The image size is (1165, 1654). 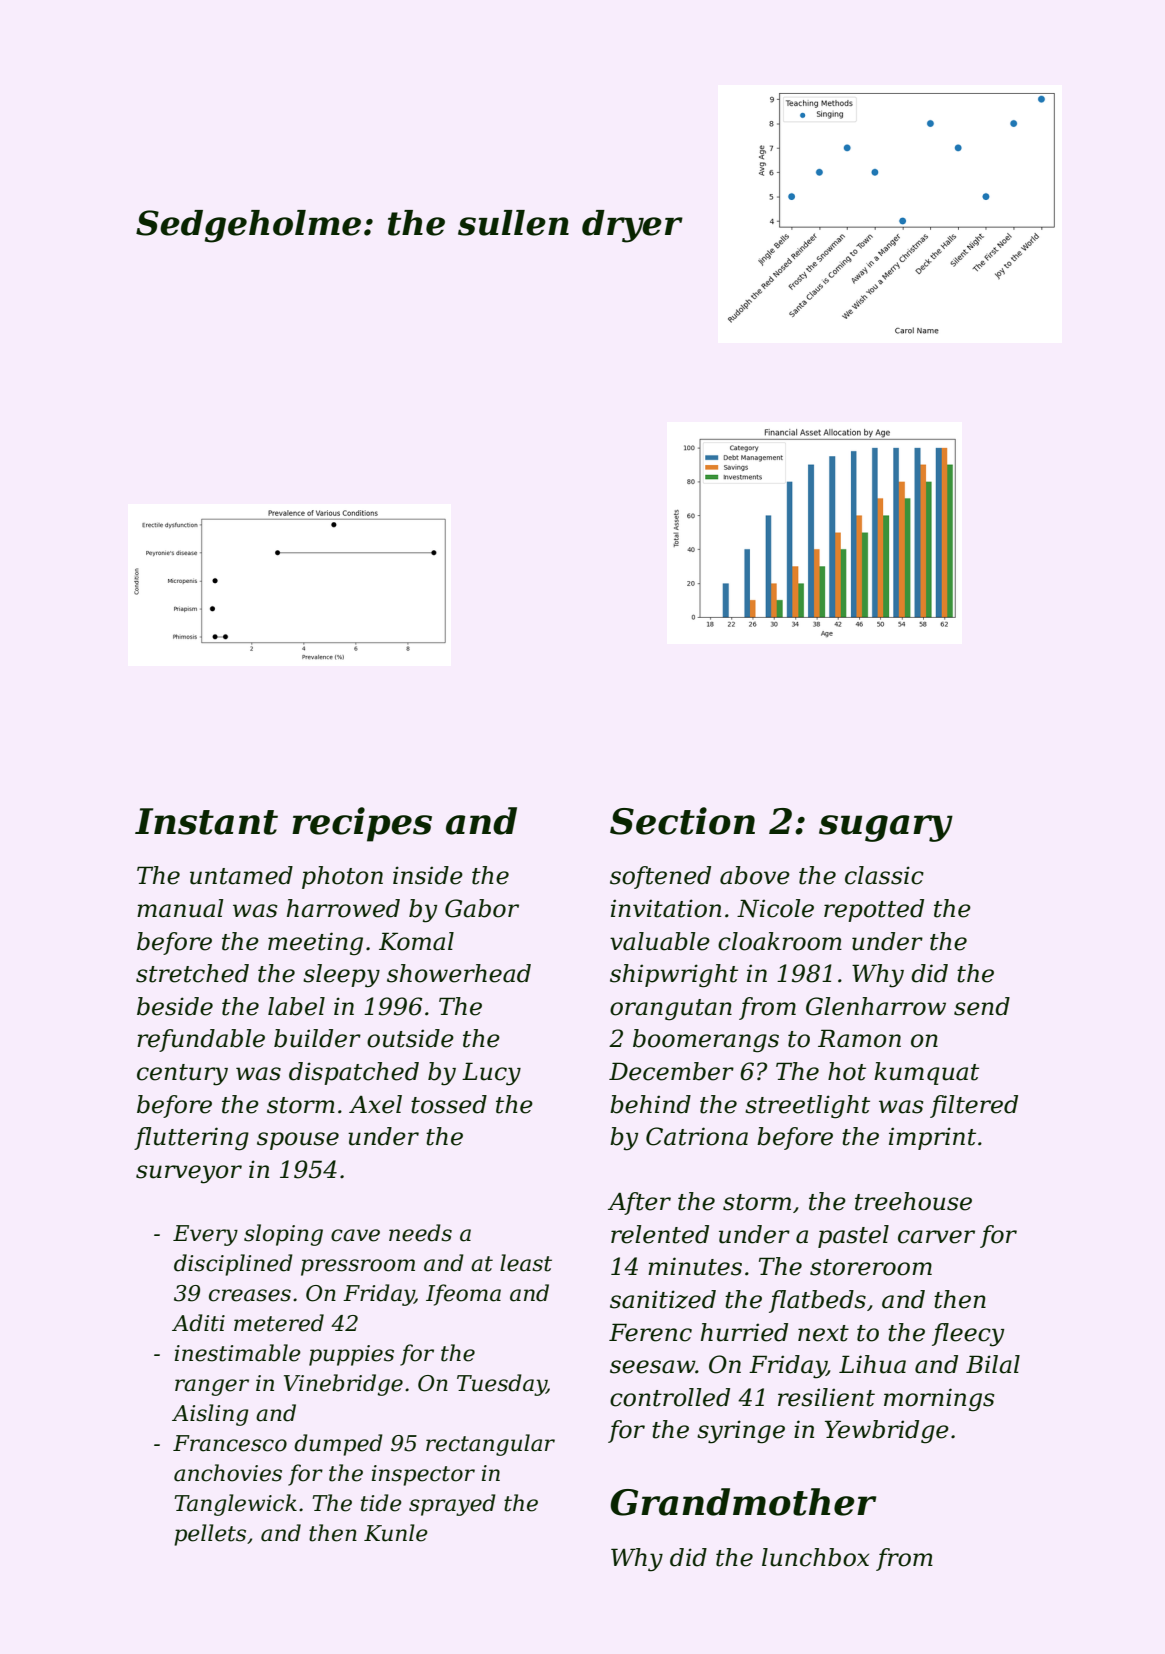 What do you see at coordinates (697, 1136) in the screenshot?
I see `Catriona` at bounding box center [697, 1136].
